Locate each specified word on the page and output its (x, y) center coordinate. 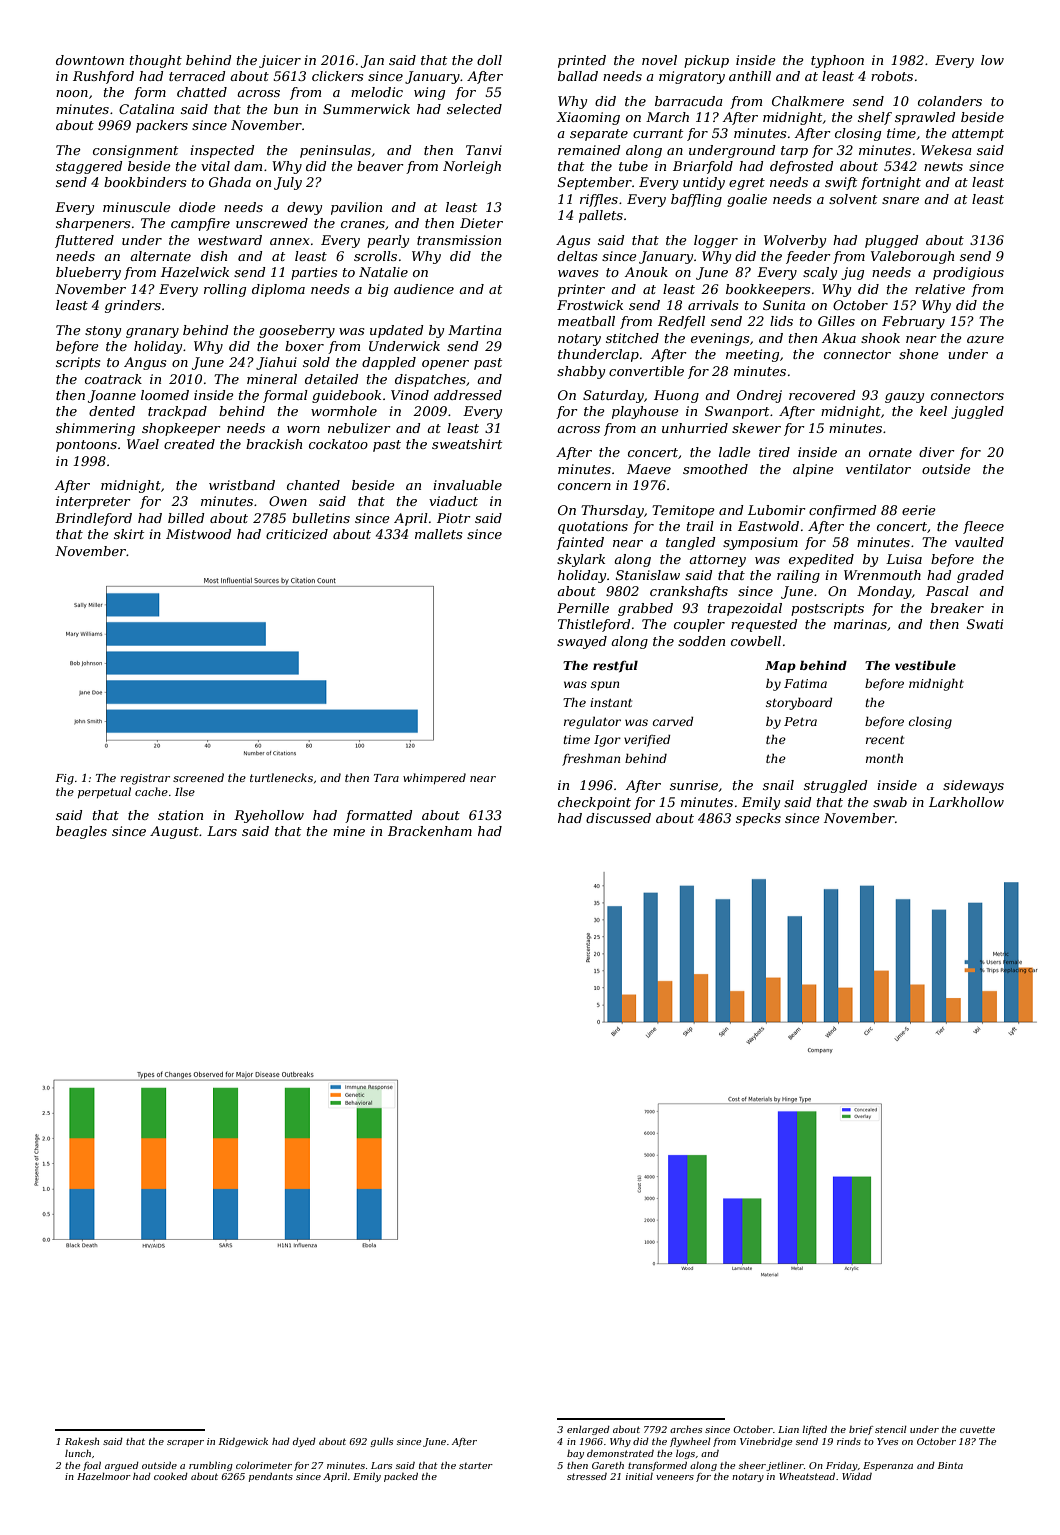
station (180, 815)
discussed (618, 818)
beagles (81, 832)
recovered (822, 395)
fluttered (84, 241)
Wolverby (795, 241)
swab (890, 802)
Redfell (681, 322)
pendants (270, 1477)
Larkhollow (966, 802)
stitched (632, 338)
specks (758, 819)
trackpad (177, 412)
